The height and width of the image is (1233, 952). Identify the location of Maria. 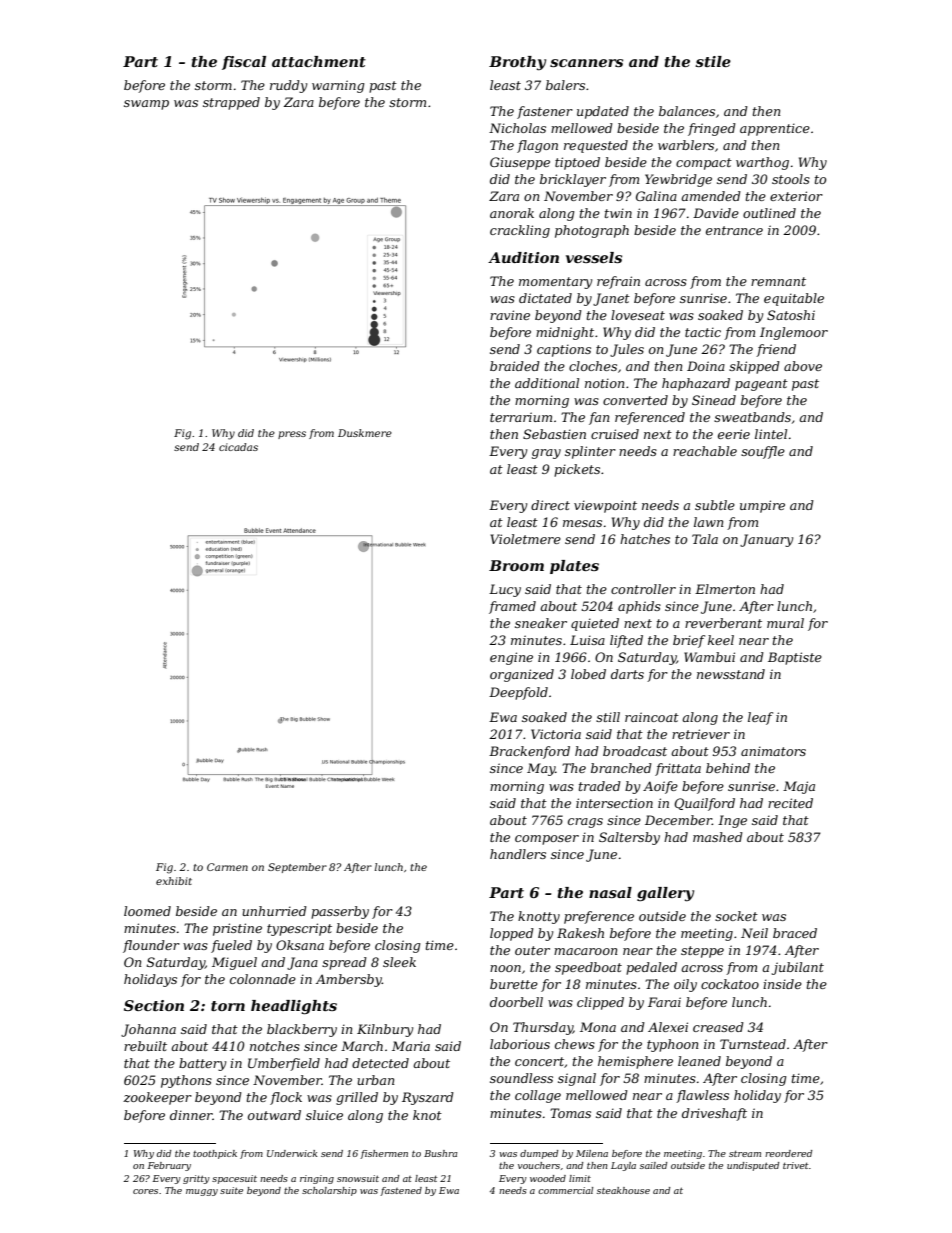
(411, 1046).
